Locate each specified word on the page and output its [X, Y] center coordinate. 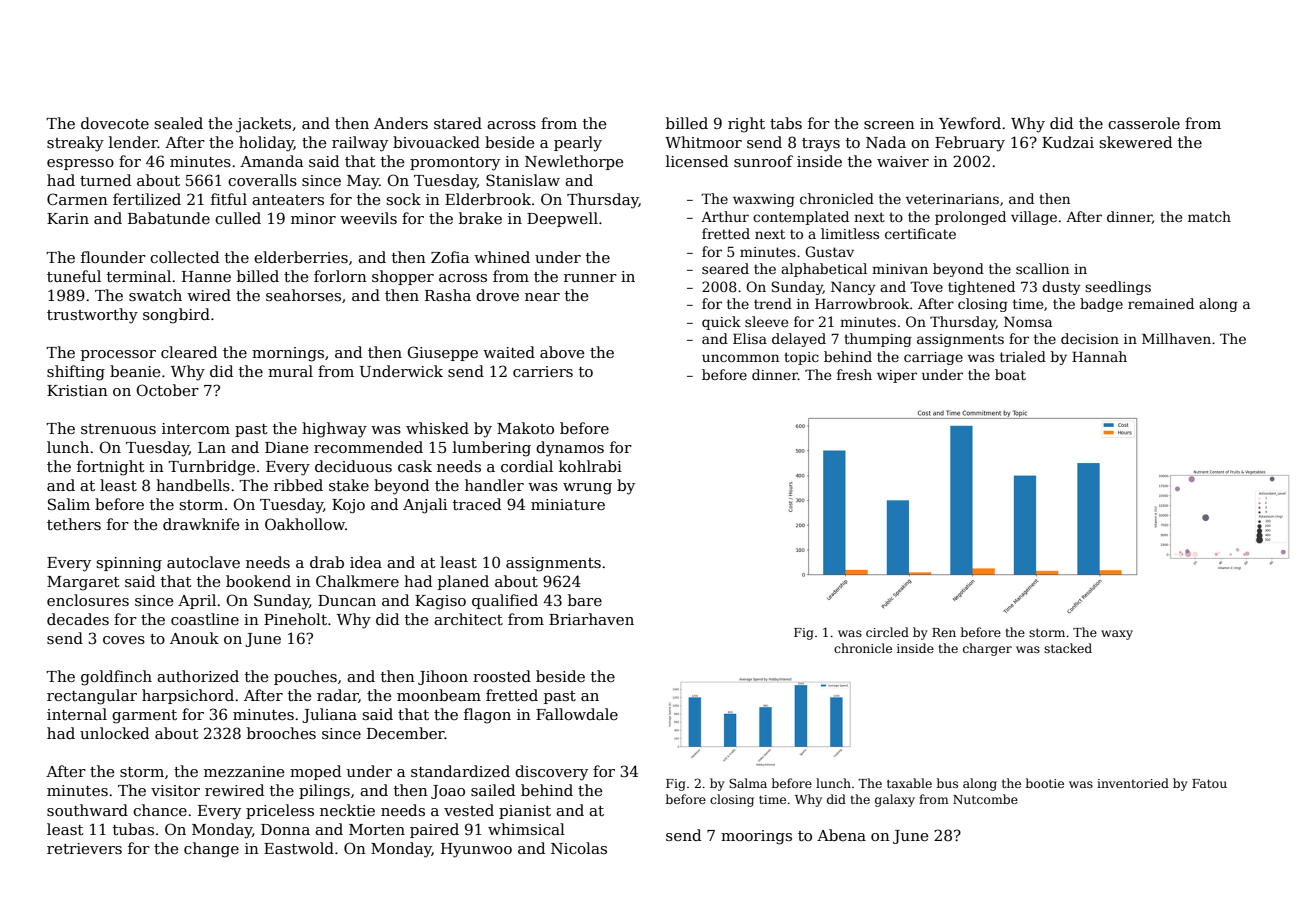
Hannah [1099, 356]
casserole [1144, 123]
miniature [568, 504]
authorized [198, 676]
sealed [178, 123]
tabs [786, 123]
